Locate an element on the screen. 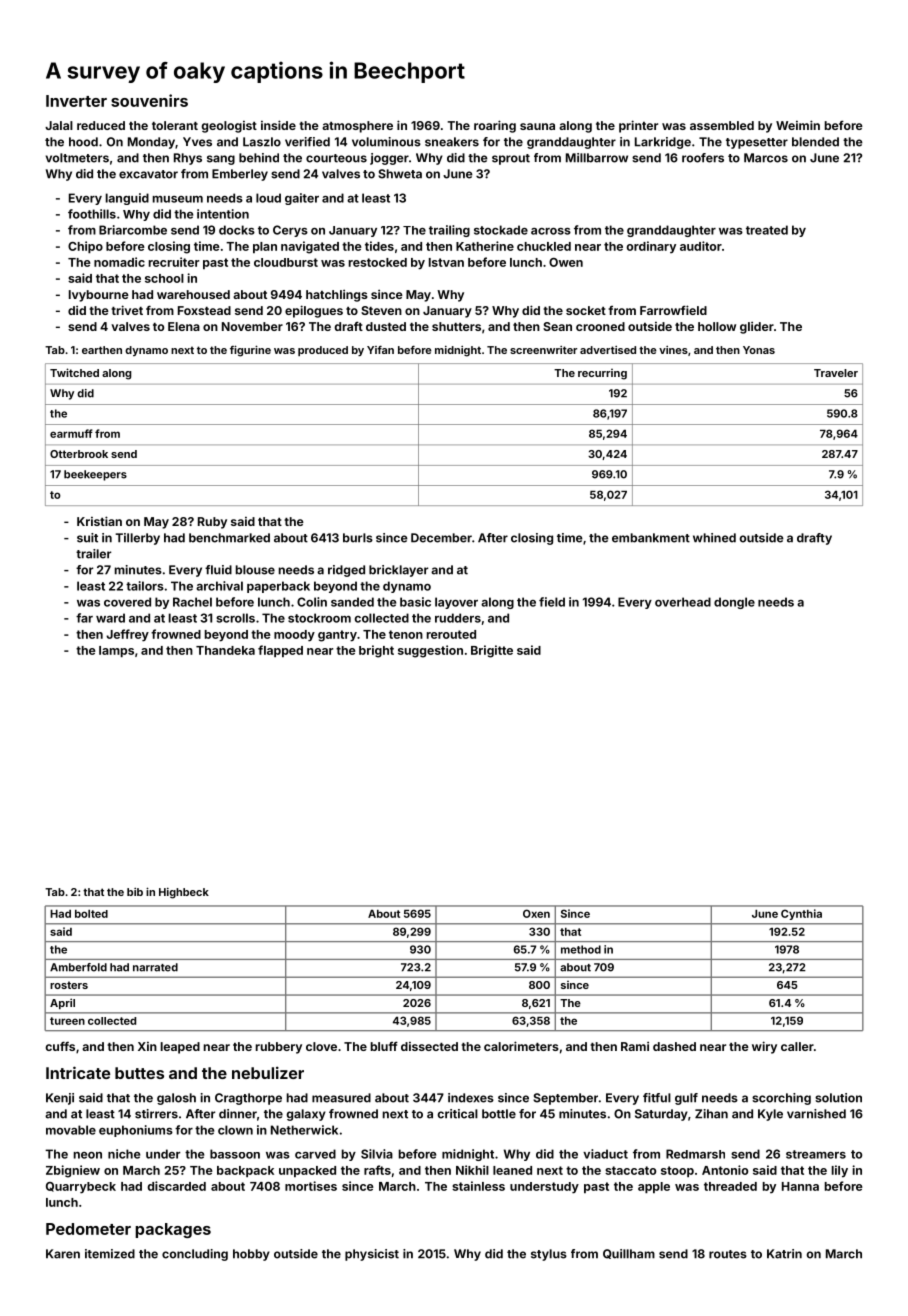 The width and height of the screenshot is (908, 1316). atmosphere is located at coordinates (357, 127).
